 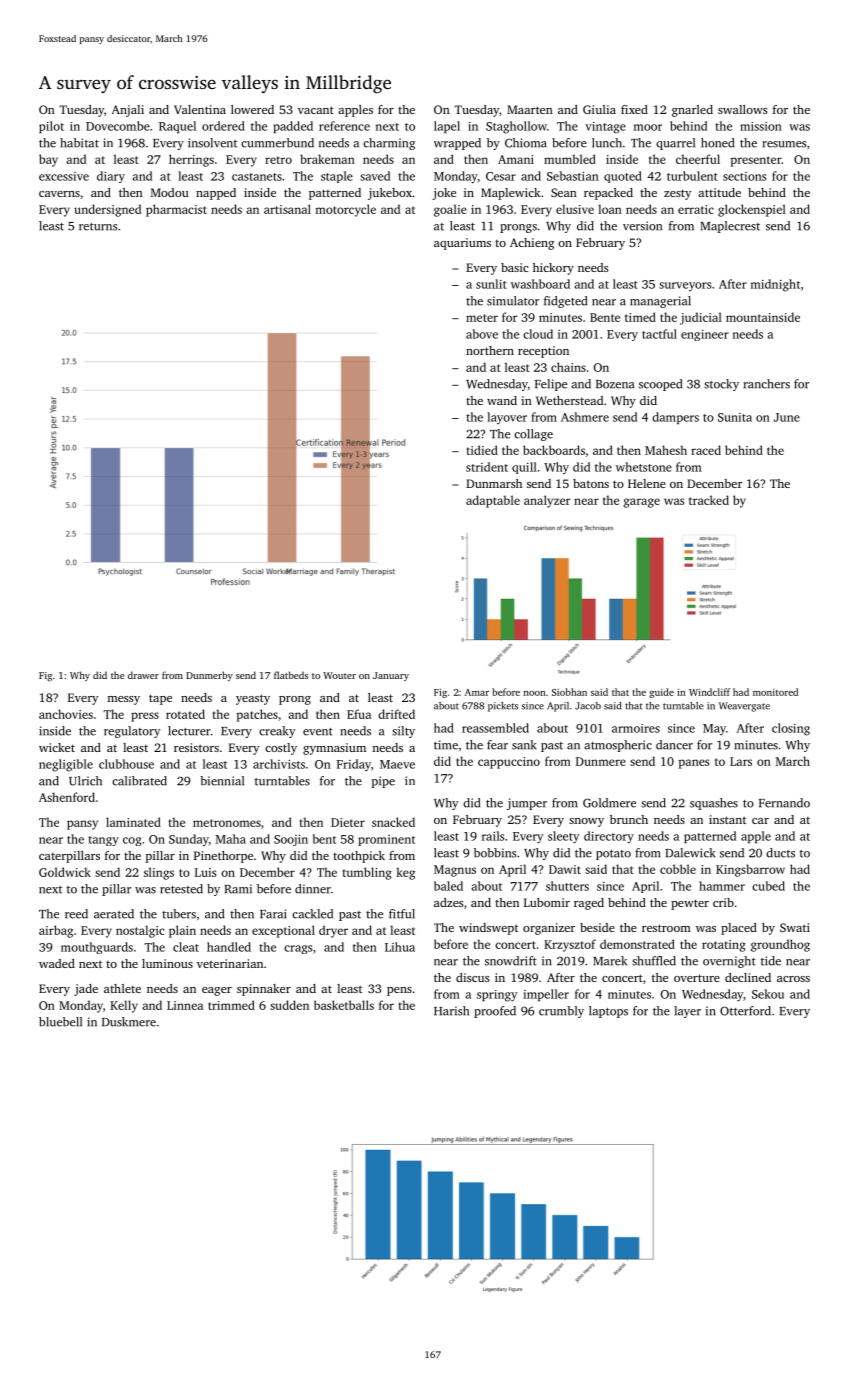 I want to click on eager, so click(x=217, y=991).
